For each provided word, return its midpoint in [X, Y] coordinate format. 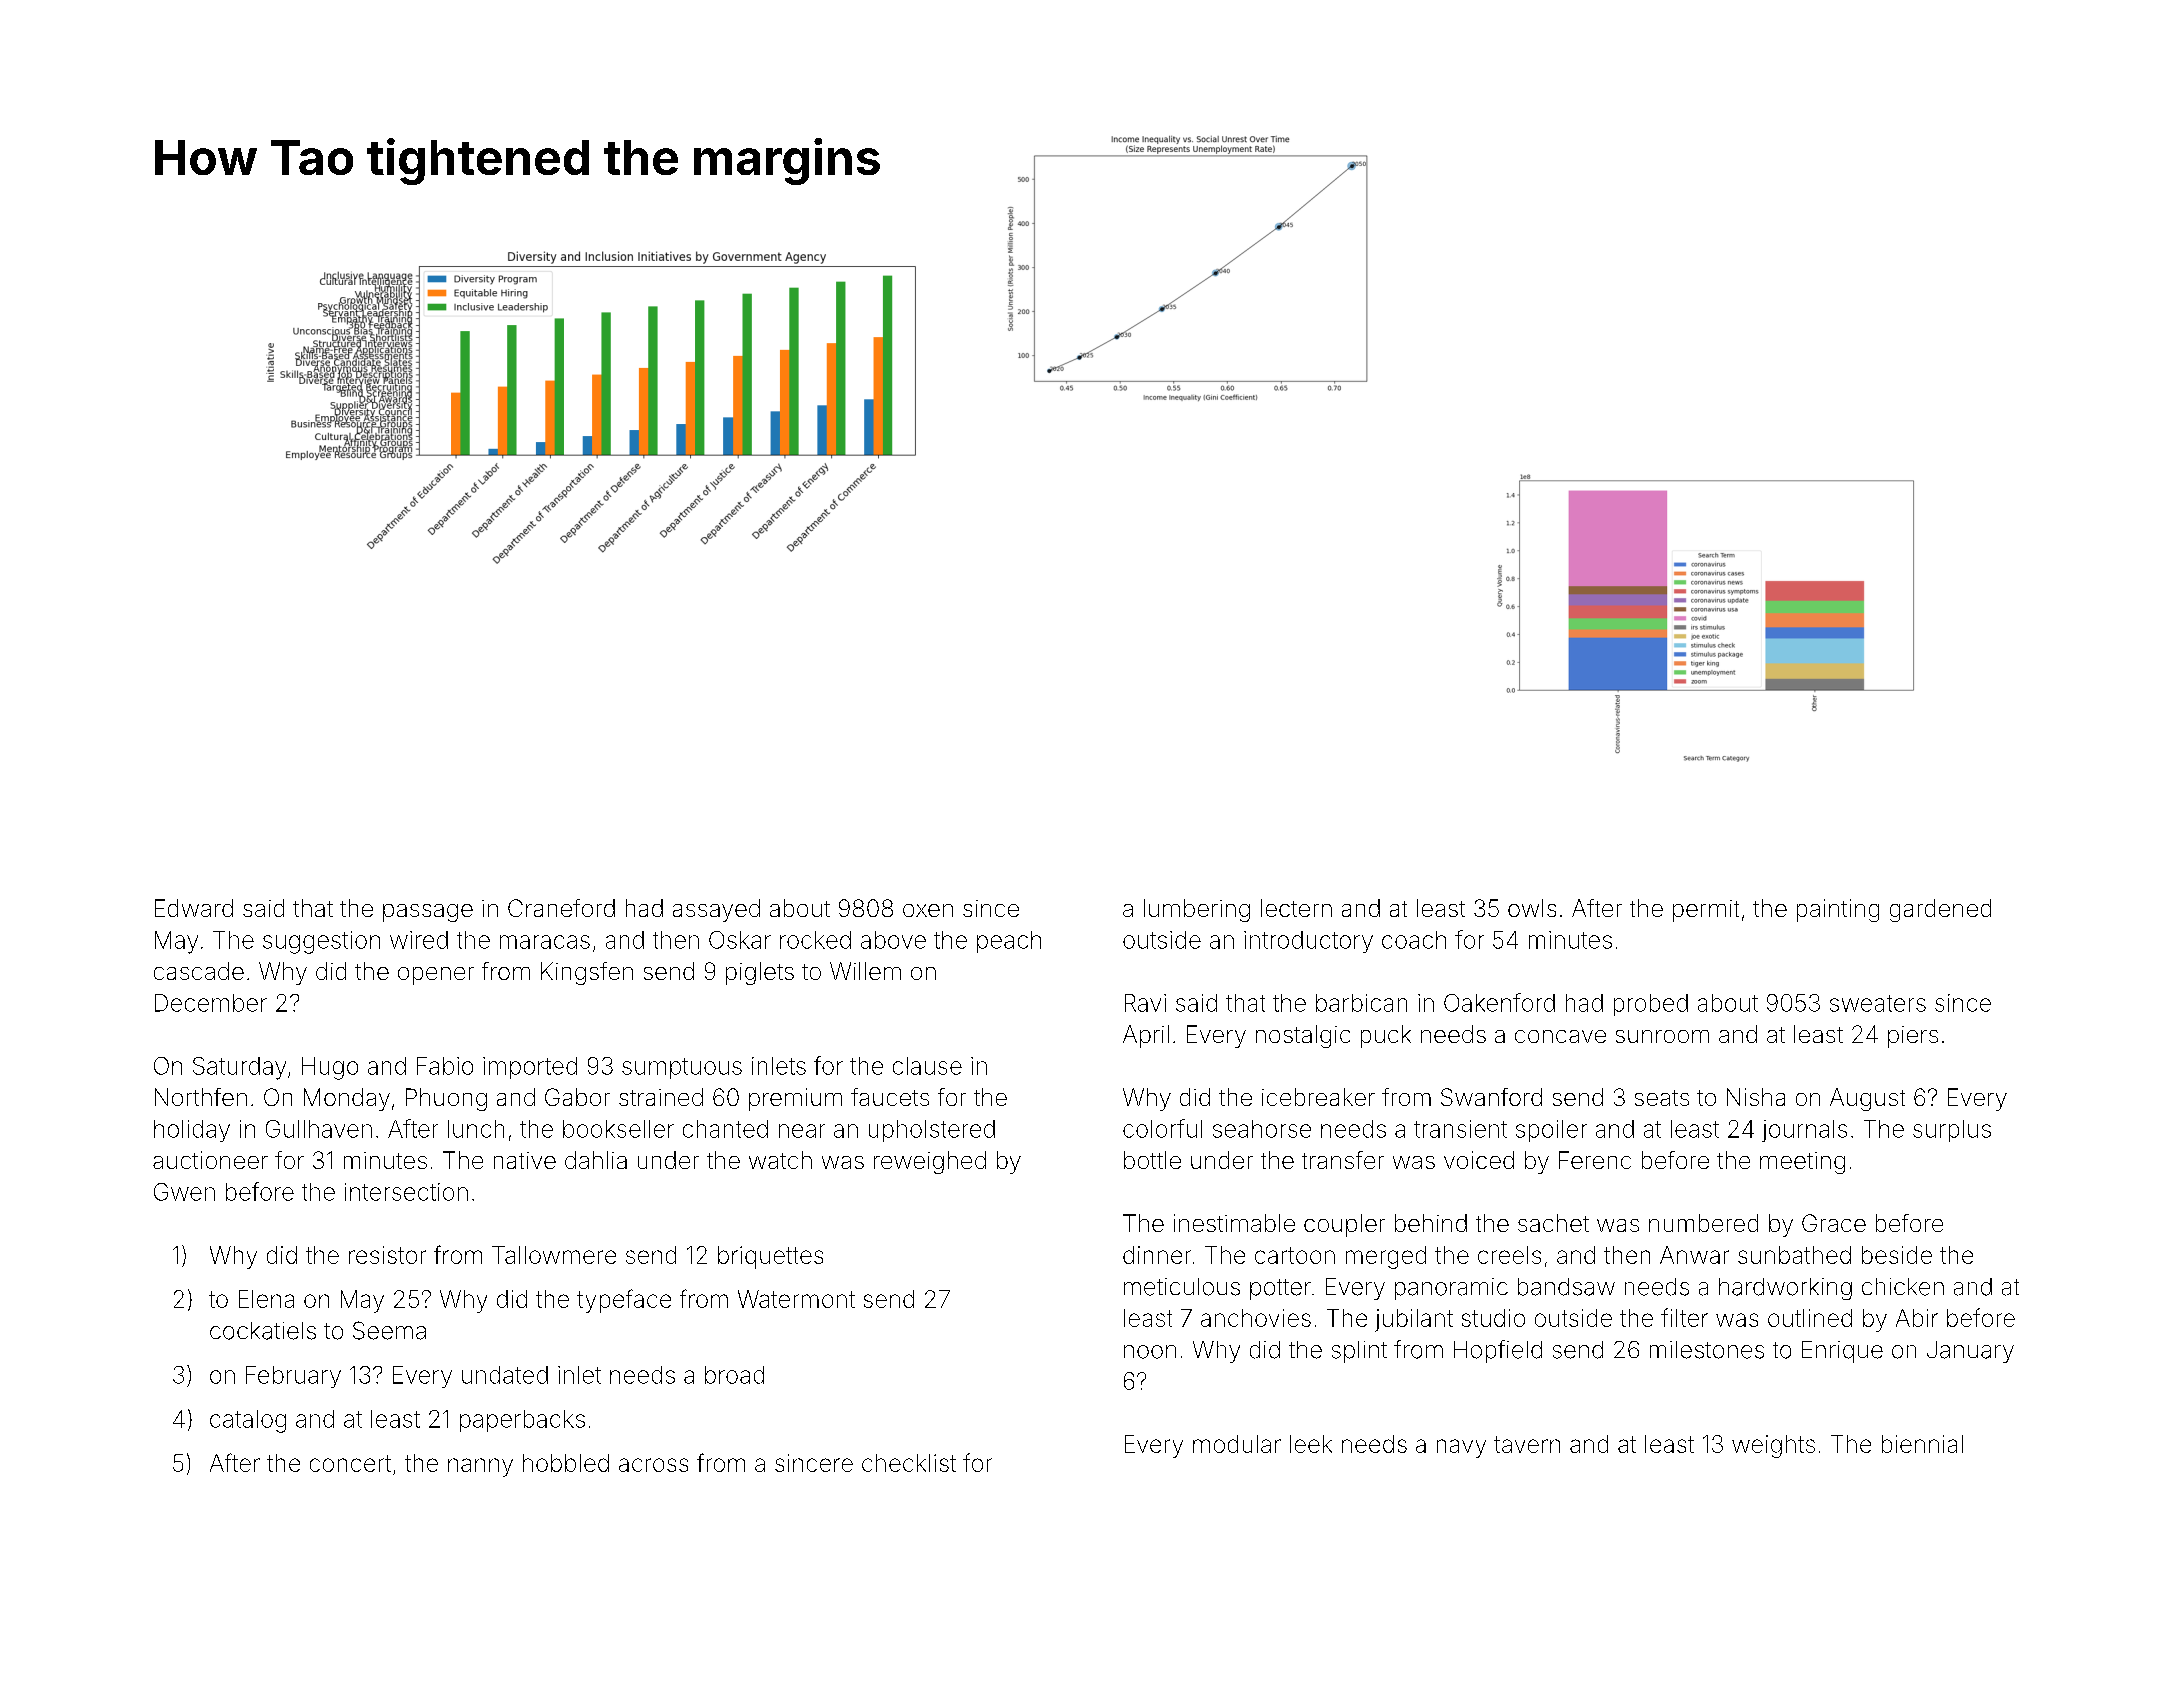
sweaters [1878, 1003]
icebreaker [1318, 1097]
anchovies [1256, 1318]
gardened [1940, 910]
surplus [1952, 1131]
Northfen [201, 1097]
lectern [1296, 908]
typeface [624, 1301]
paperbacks [522, 1421]
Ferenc [1595, 1160]
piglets [760, 973]
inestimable [1234, 1223]
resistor [387, 1255]
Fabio [445, 1066]
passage [428, 913]
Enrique [1842, 1352]
